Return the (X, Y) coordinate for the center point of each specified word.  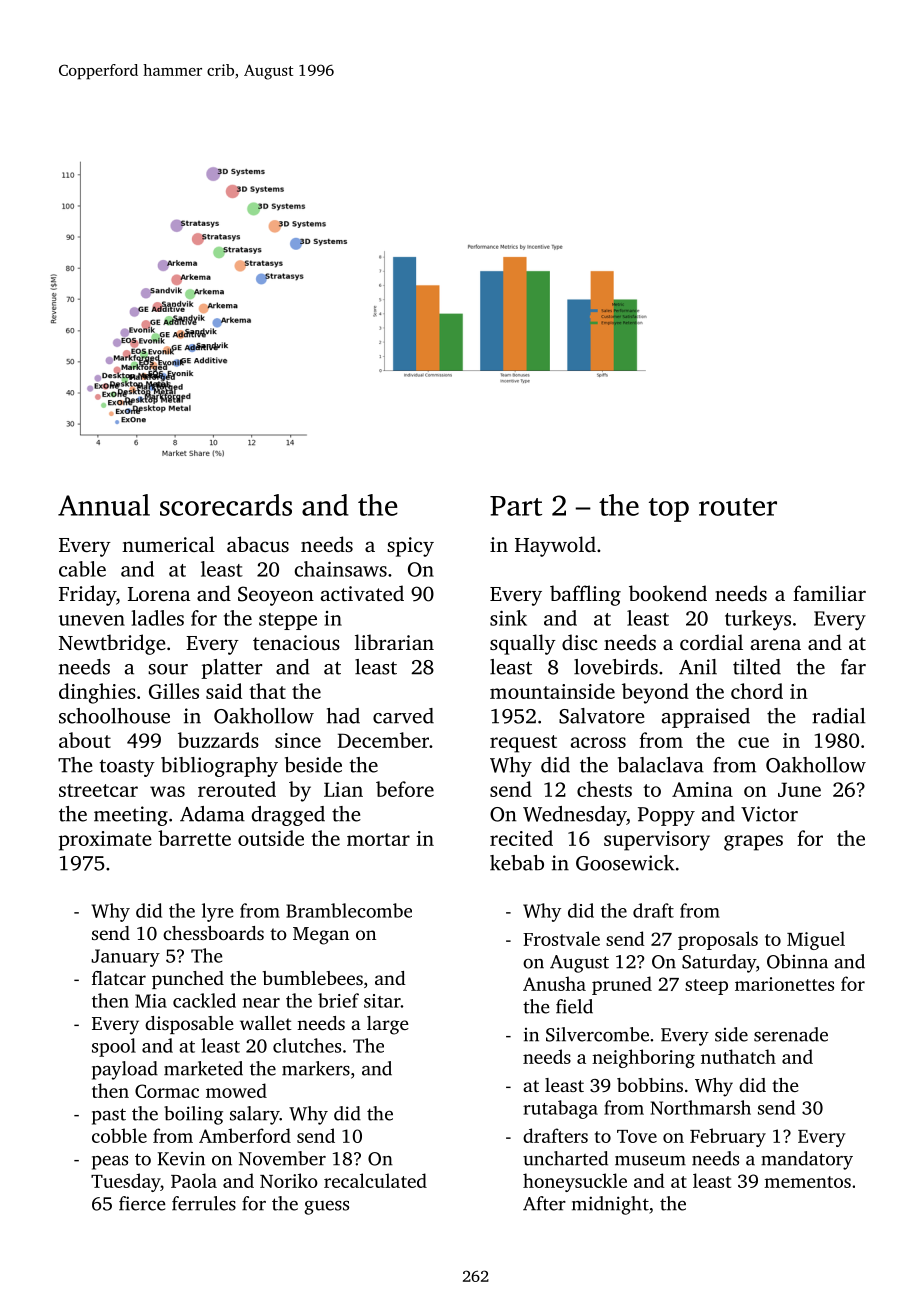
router (738, 507)
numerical (168, 544)
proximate (105, 841)
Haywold (555, 546)
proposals (718, 940)
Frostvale (561, 938)
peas (110, 1163)
